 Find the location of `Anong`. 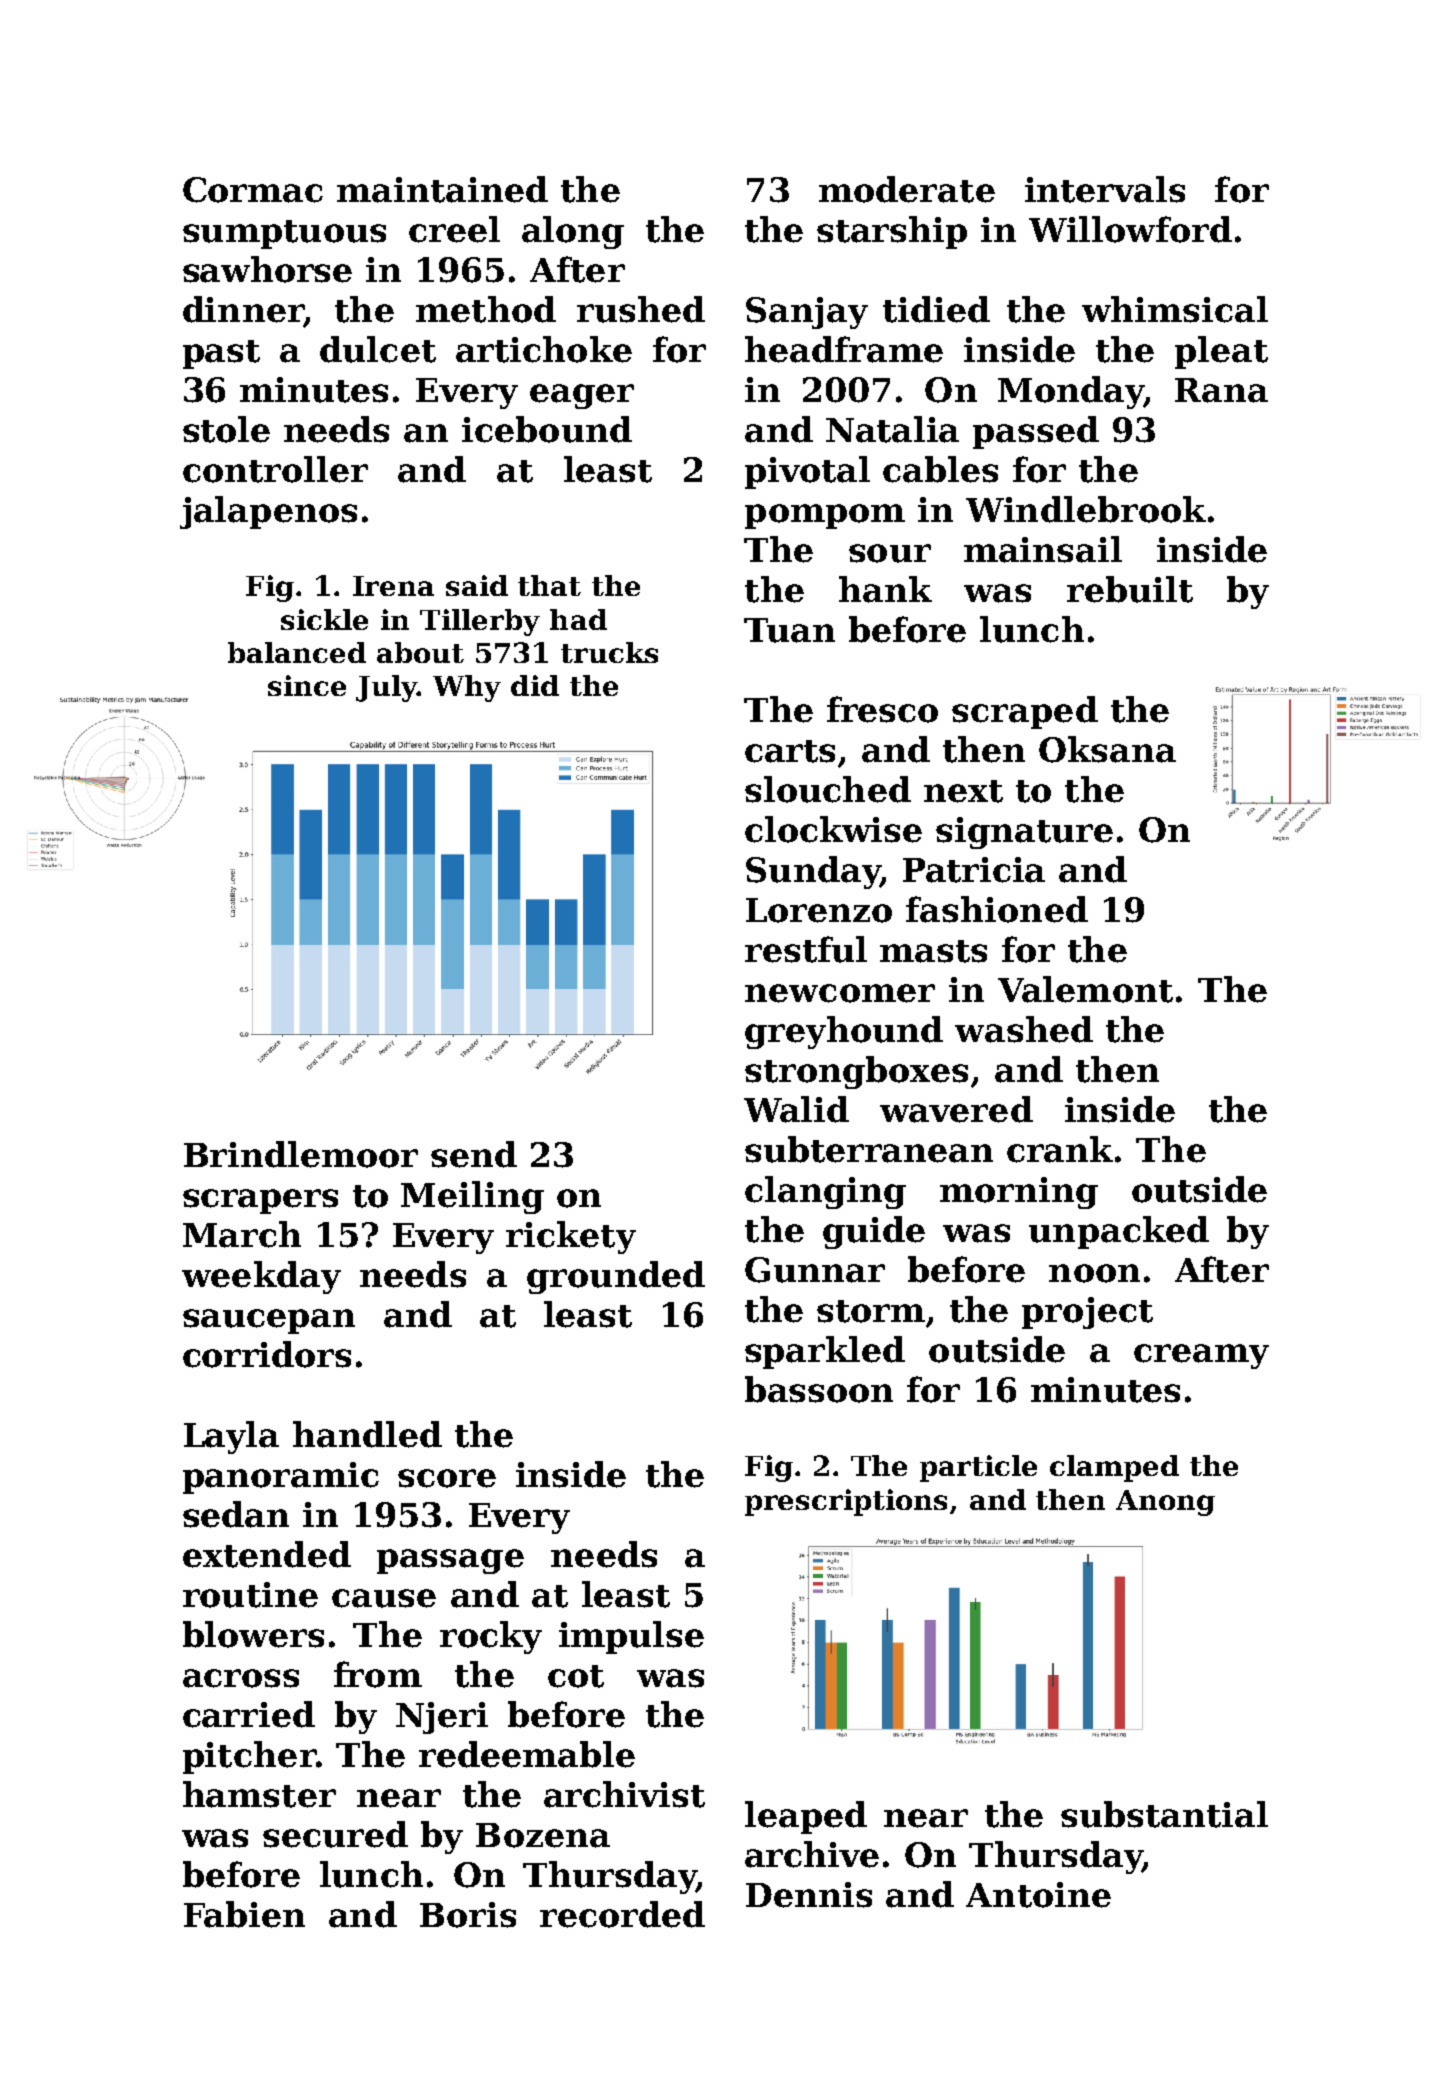

Anong is located at coordinates (1165, 1503).
